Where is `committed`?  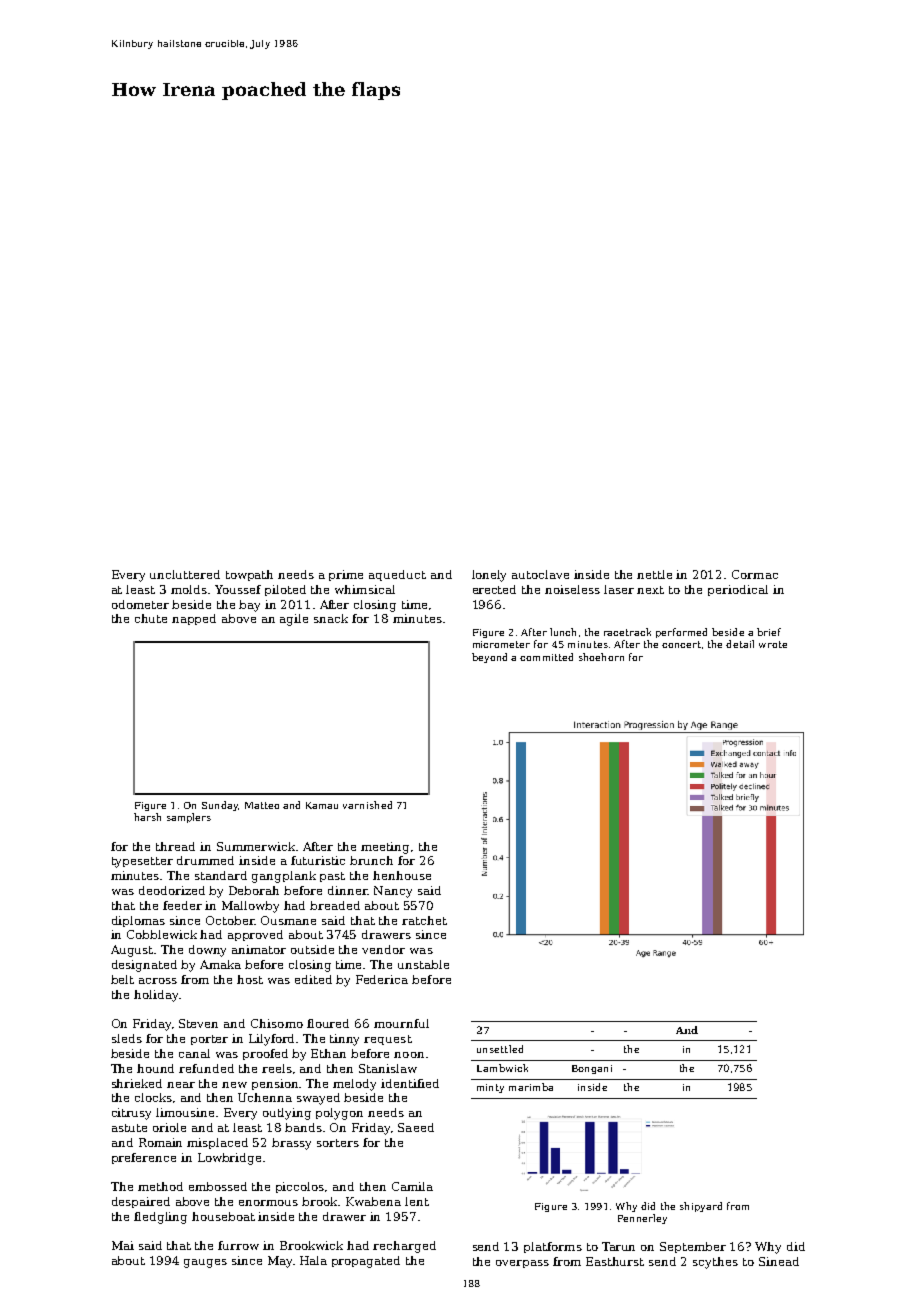 committed is located at coordinates (546, 657).
